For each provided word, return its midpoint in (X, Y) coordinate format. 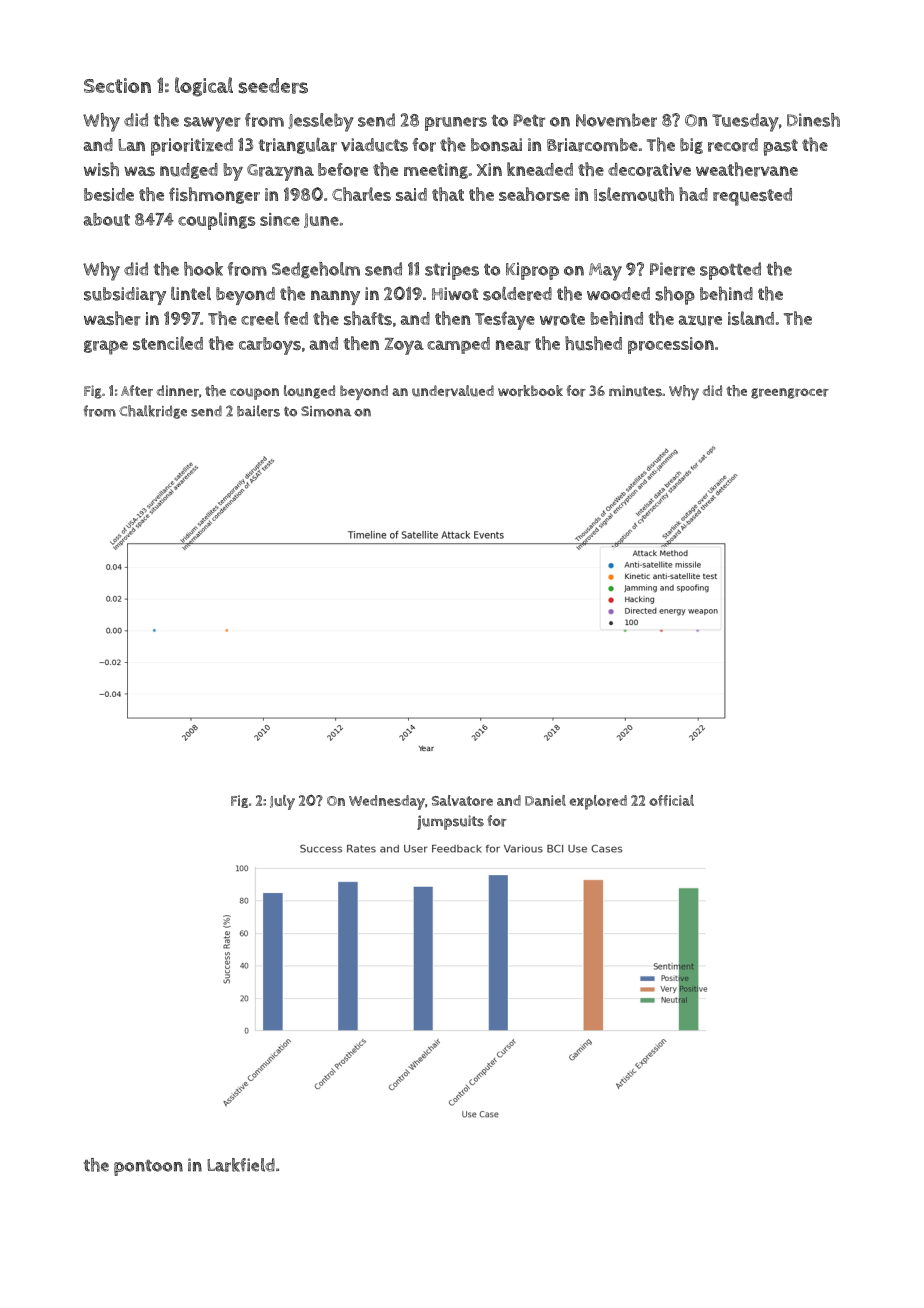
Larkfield (241, 1165)
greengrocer (790, 393)
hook (203, 269)
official (671, 800)
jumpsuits (450, 822)
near (513, 345)
